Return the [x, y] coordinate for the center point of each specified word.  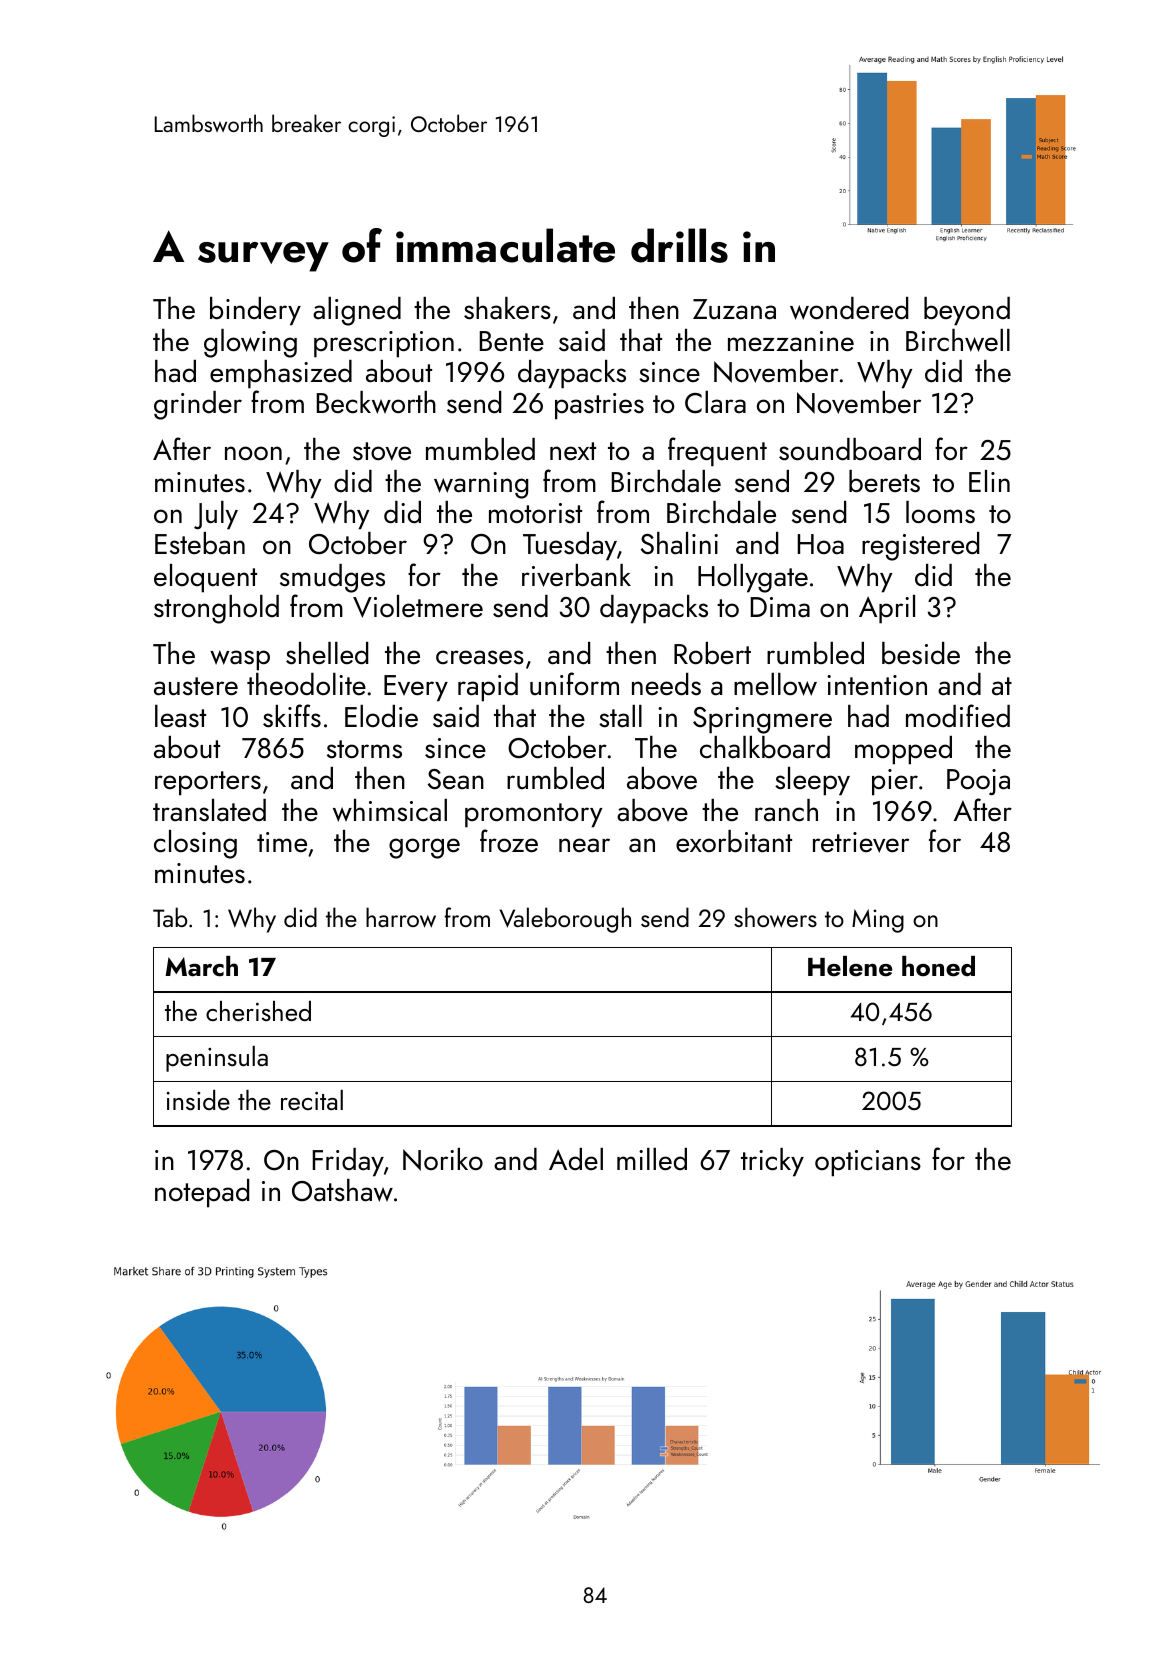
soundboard [850, 449]
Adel [576, 1159]
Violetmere [418, 606]
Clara [715, 402]
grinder [198, 405]
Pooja [978, 782]
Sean [456, 779]
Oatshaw [342, 1190]
